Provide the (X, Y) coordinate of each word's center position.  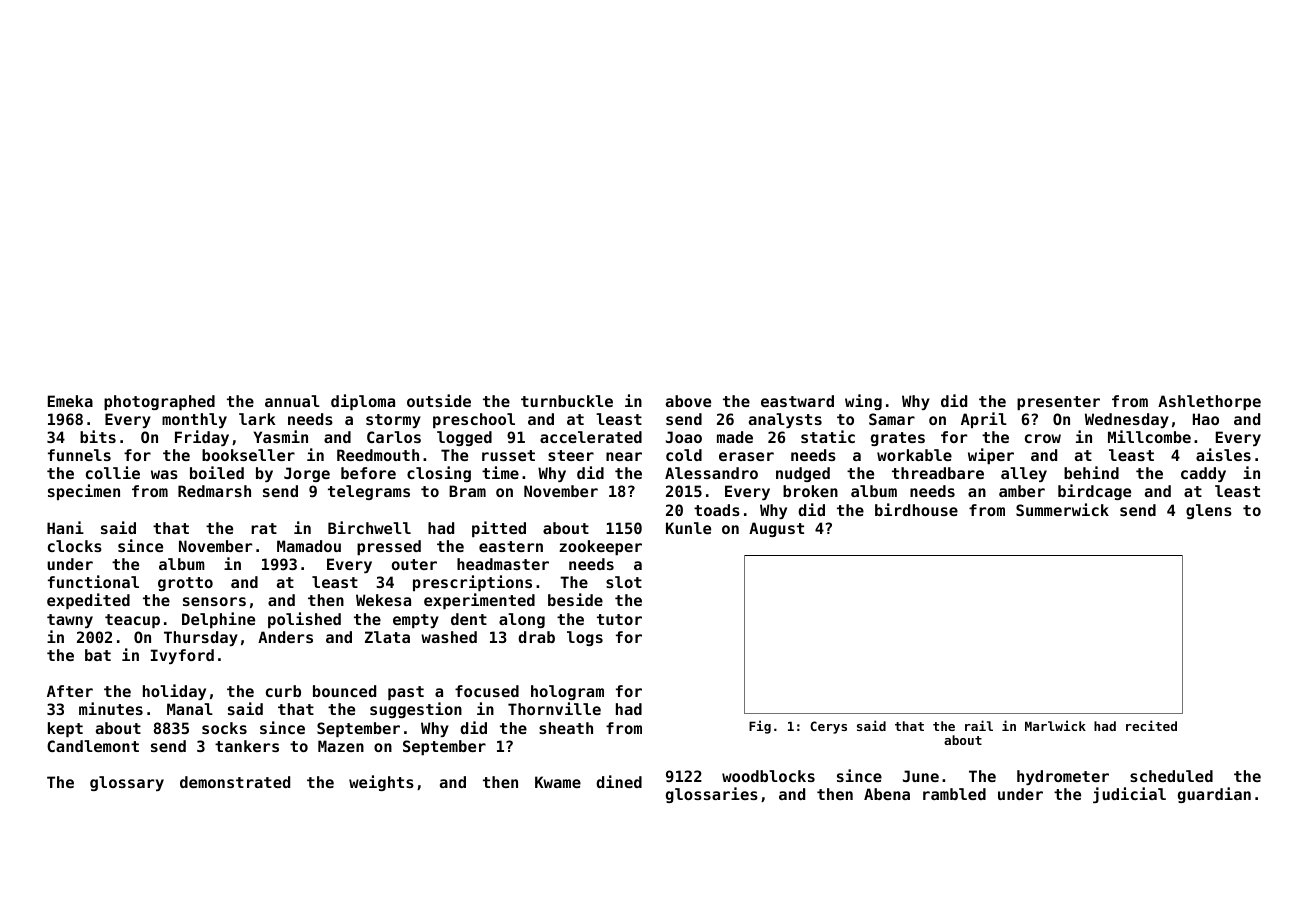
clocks (75, 546)
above (688, 401)
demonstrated (235, 782)
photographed (159, 402)
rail (979, 725)
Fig (760, 727)
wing (863, 402)
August (776, 529)
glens (1209, 511)
